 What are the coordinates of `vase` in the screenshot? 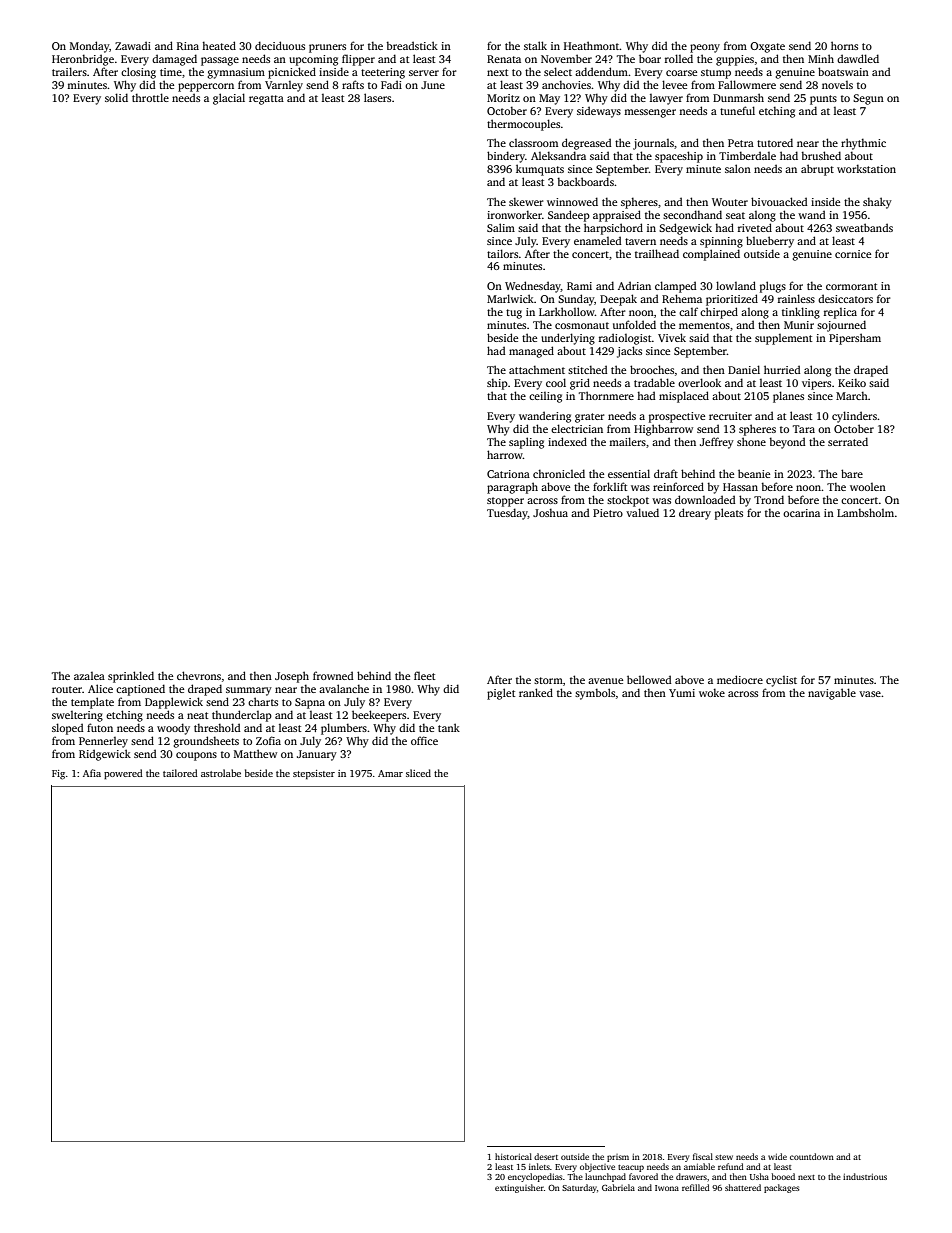 It's located at (870, 694).
